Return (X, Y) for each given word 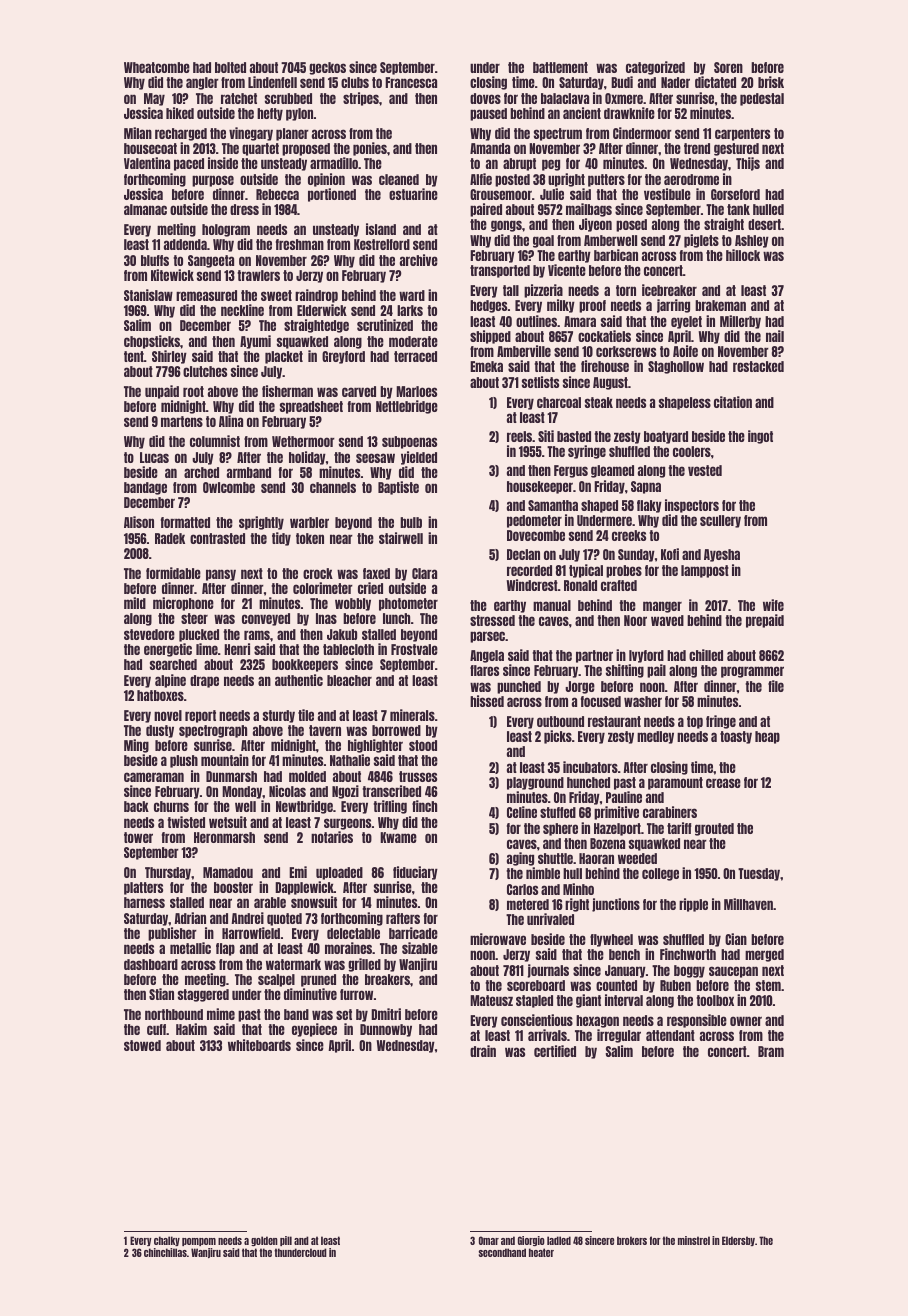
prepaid (765, 621)
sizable (420, 948)
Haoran (596, 858)
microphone (183, 604)
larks (410, 310)
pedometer (534, 521)
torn (626, 290)
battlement (560, 67)
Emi (298, 872)
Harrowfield (251, 933)
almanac (145, 209)
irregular (619, 1036)
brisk (771, 82)
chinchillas (165, 1252)
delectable (353, 933)
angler (202, 83)
